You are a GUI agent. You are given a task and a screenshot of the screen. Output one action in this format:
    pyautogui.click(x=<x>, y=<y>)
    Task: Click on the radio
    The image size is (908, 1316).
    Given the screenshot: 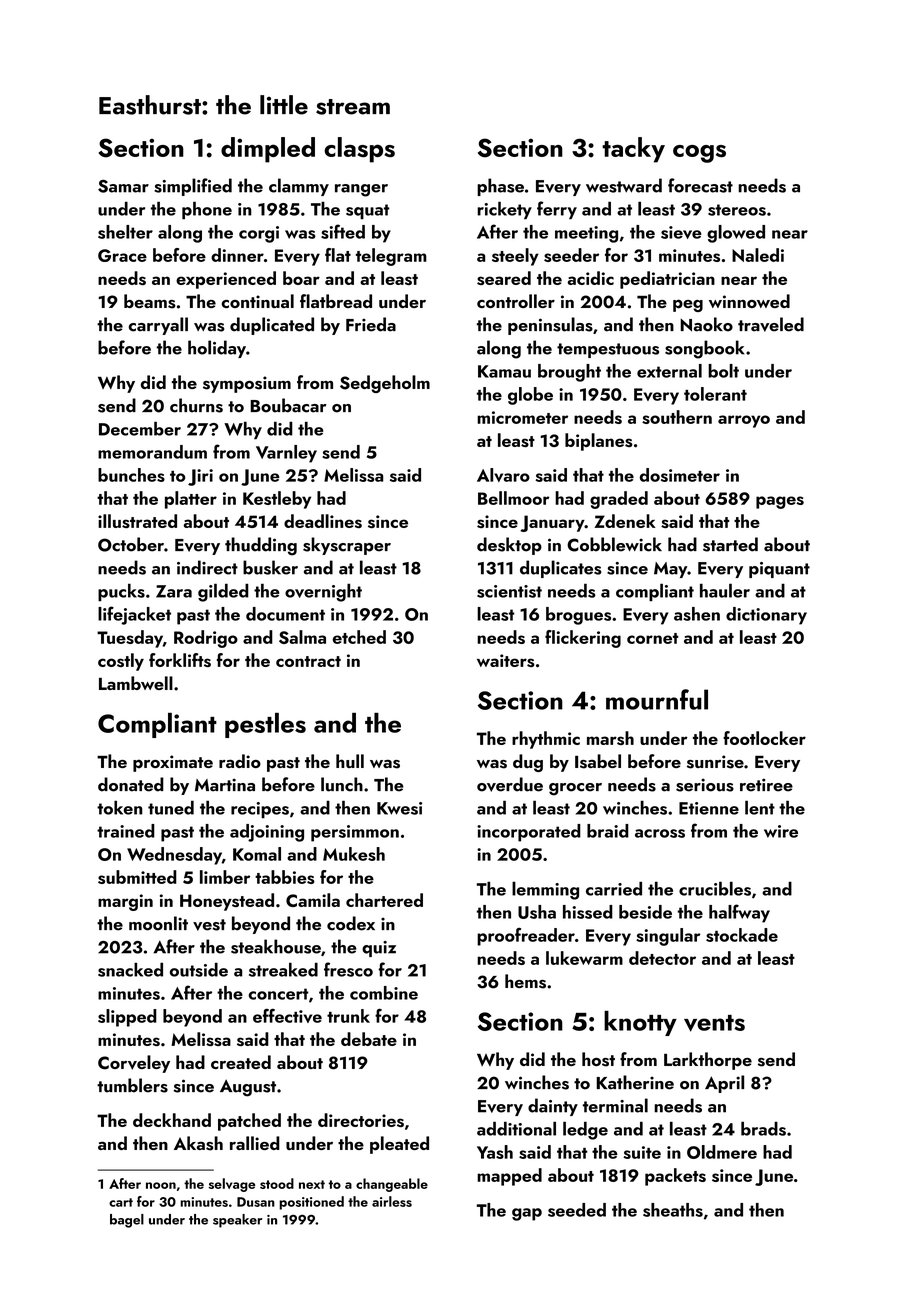 What is the action you would take?
    pyautogui.click(x=240, y=761)
